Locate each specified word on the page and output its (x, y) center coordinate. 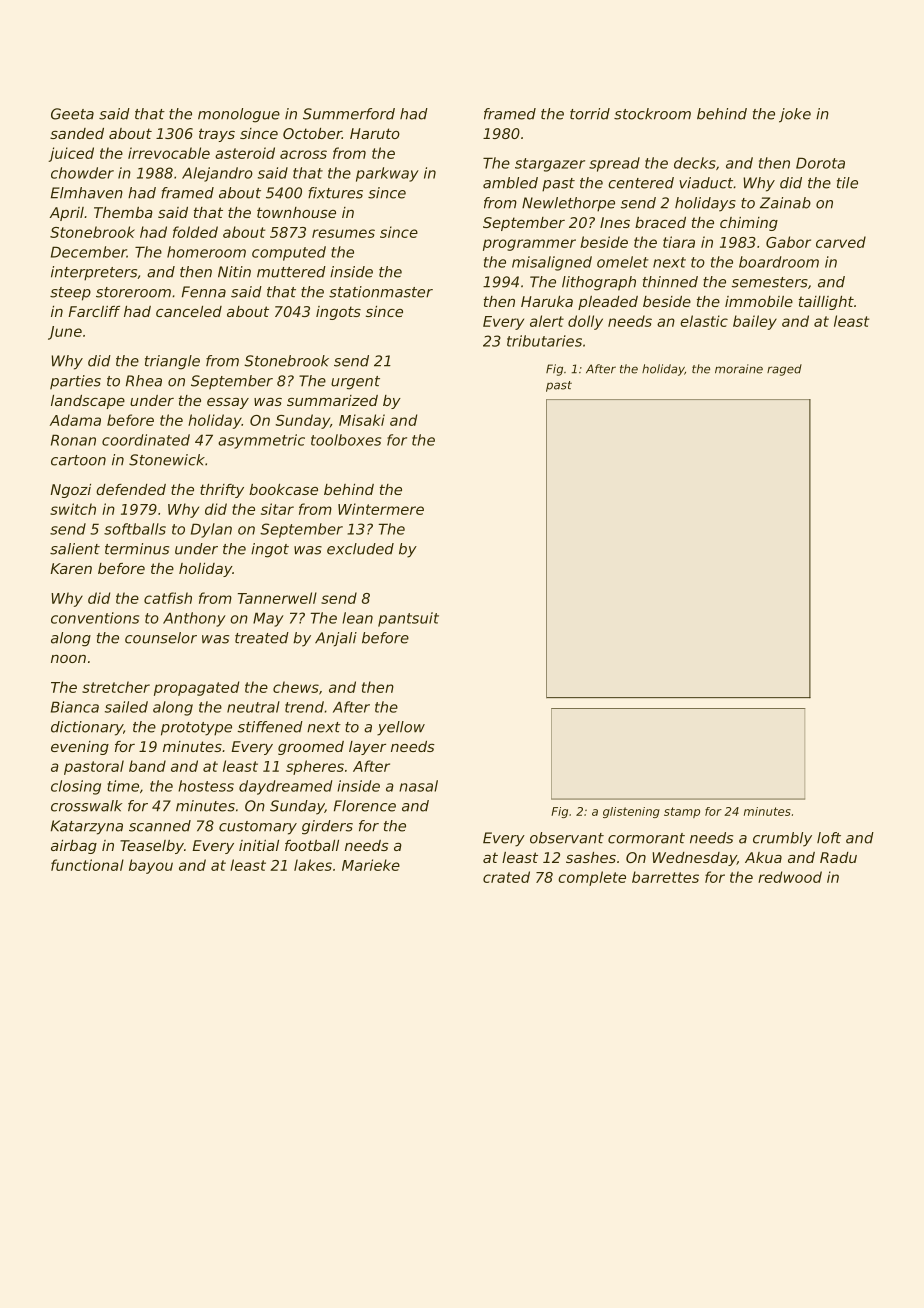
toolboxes (346, 440)
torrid (590, 114)
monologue (239, 115)
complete (592, 878)
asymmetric (261, 441)
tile (847, 183)
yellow (401, 728)
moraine (739, 369)
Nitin (234, 272)
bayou (151, 866)
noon (68, 659)
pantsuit (408, 619)
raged (784, 370)
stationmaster (381, 292)
